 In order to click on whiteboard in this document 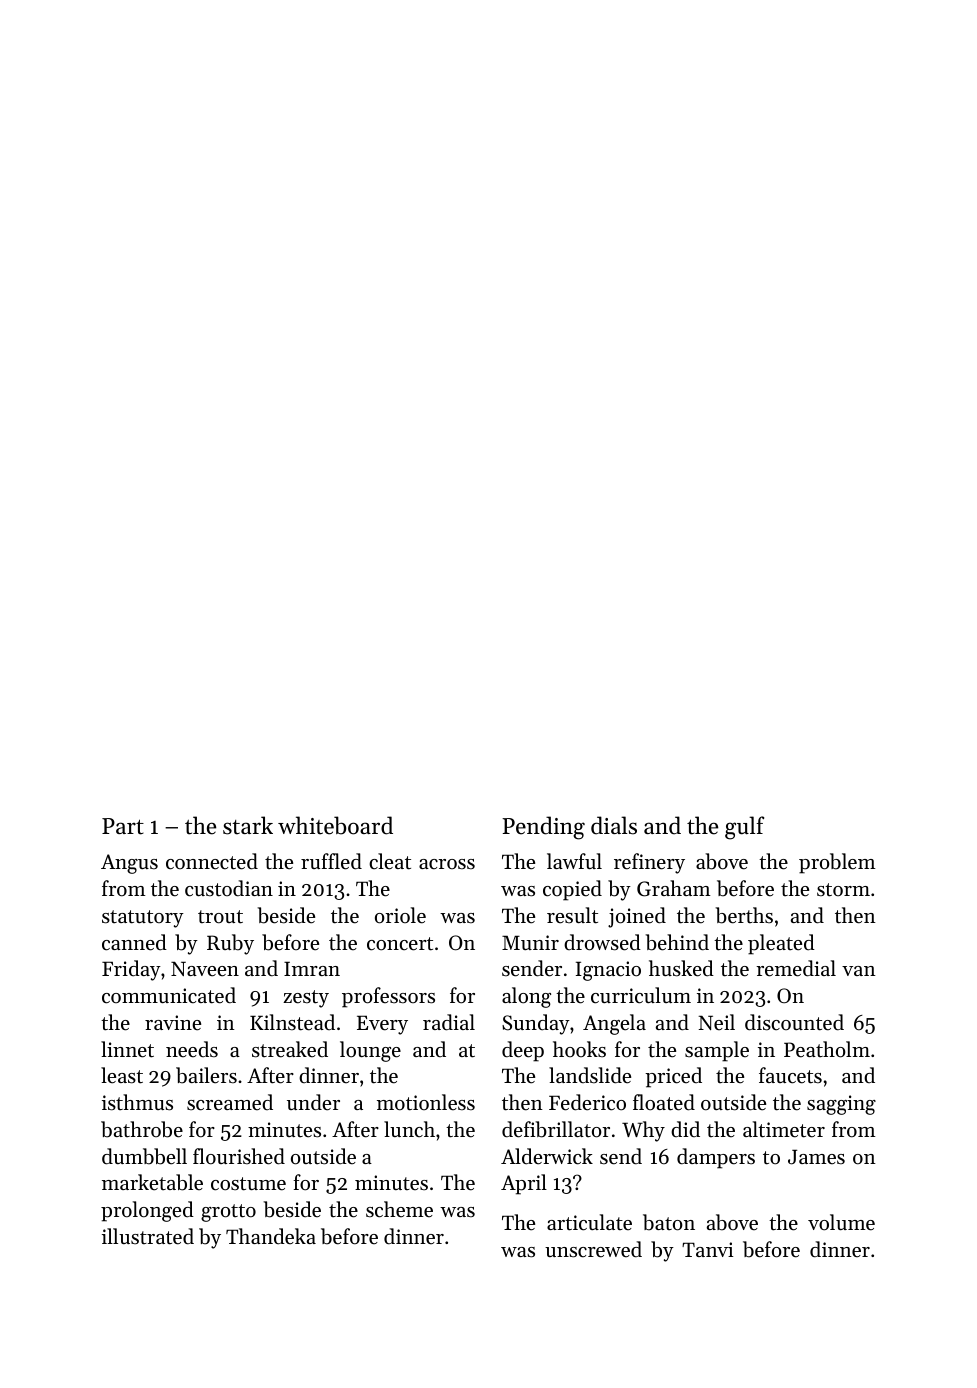, I will do `click(335, 825)`.
